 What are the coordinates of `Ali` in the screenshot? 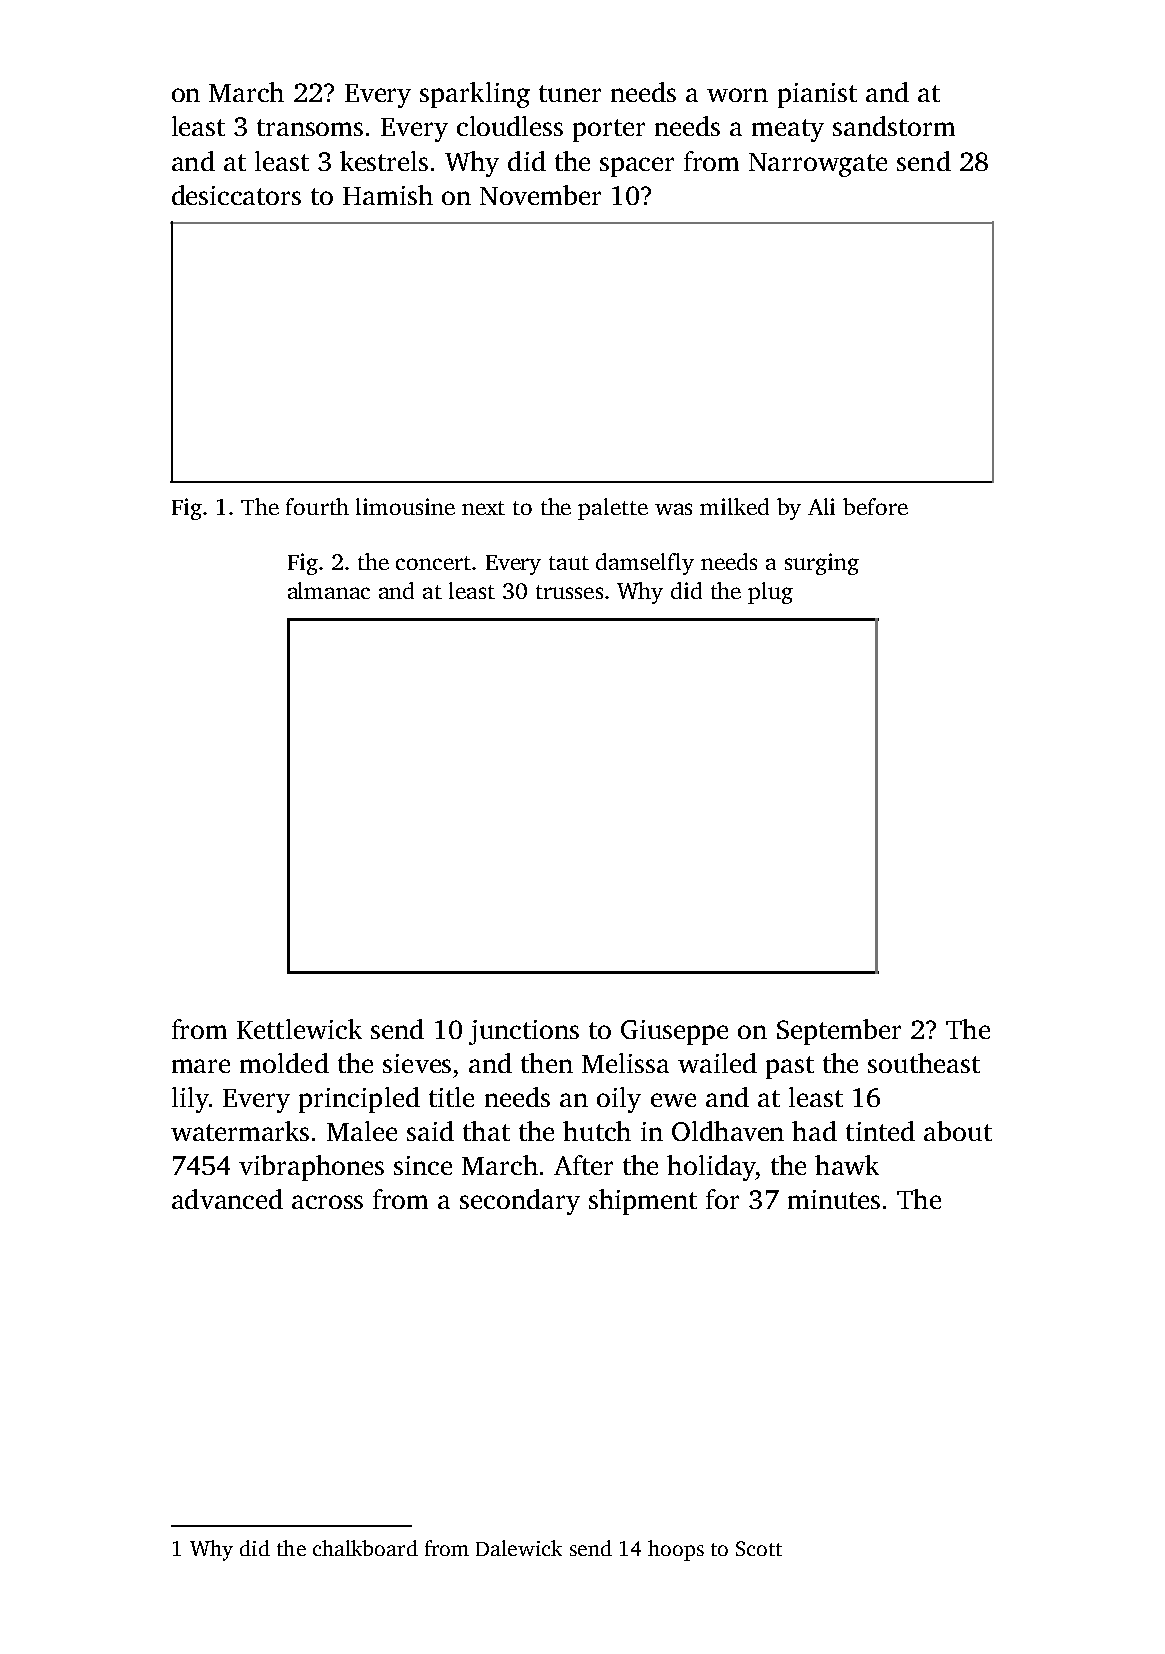 It's located at (821, 506).
